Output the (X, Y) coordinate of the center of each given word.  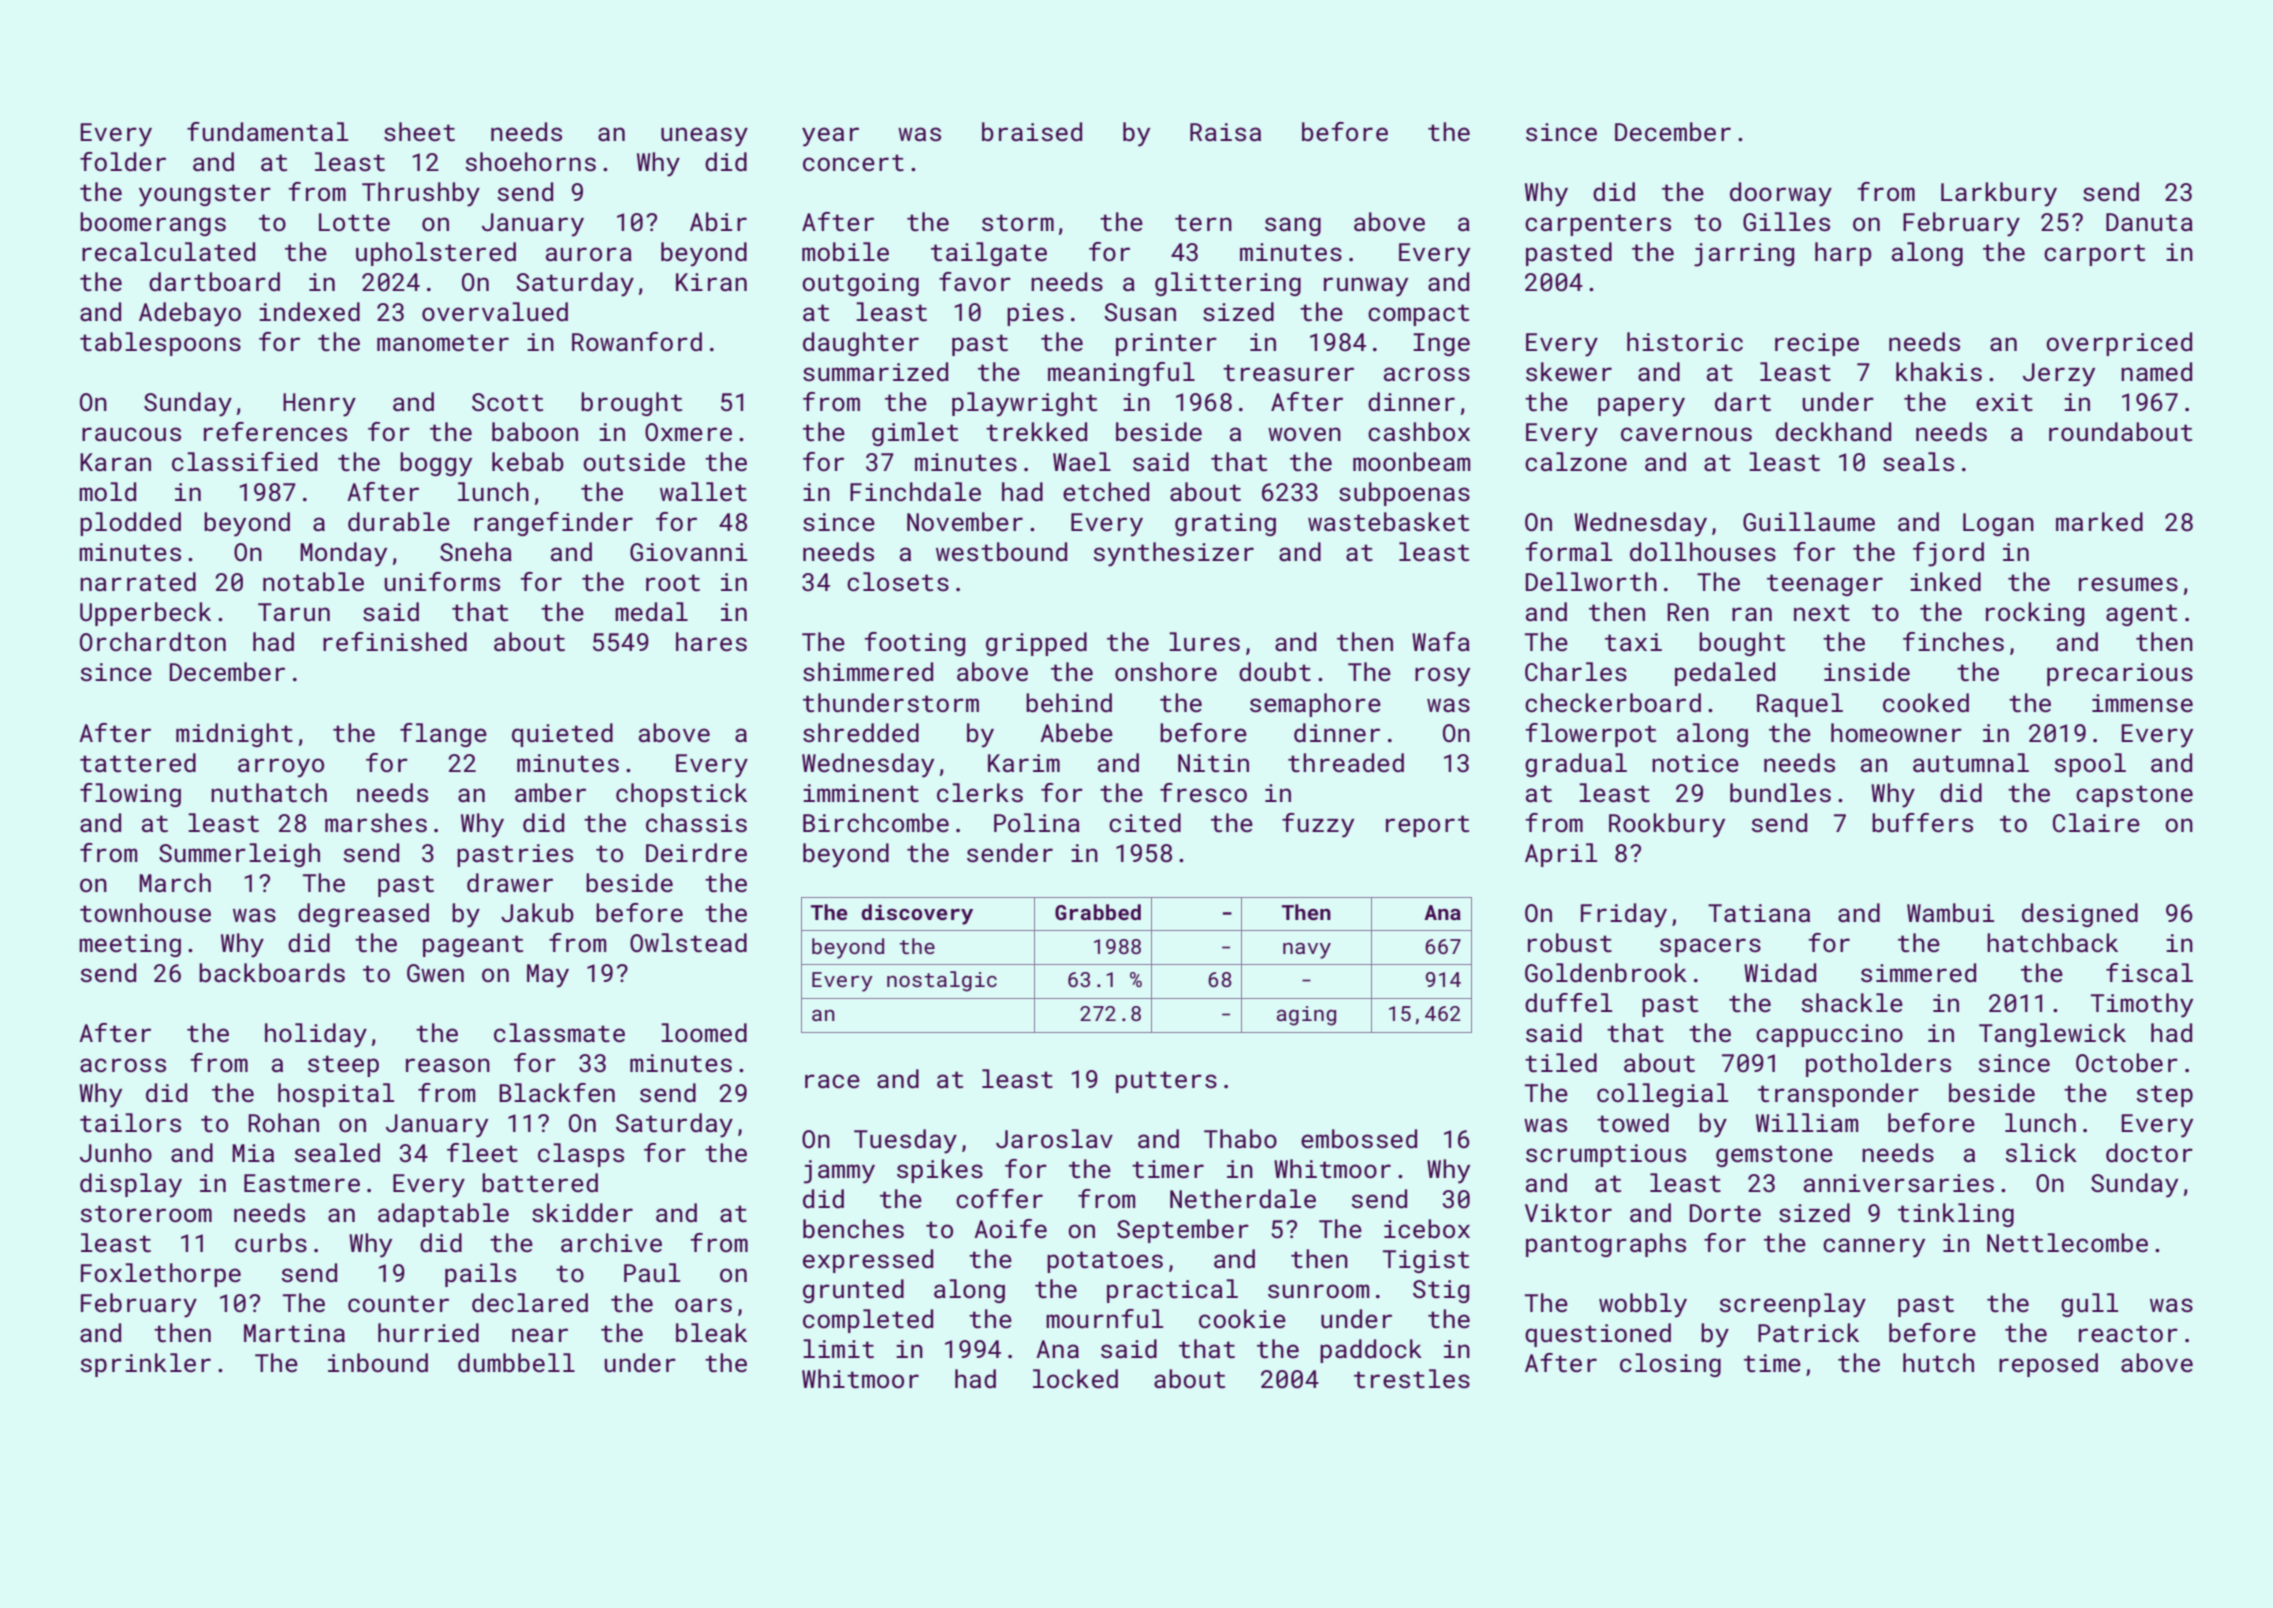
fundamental (267, 132)
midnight (234, 735)
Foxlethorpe (161, 1275)
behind (1069, 703)
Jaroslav (1054, 1139)
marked (2099, 522)
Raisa (1225, 132)
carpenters (1598, 225)
